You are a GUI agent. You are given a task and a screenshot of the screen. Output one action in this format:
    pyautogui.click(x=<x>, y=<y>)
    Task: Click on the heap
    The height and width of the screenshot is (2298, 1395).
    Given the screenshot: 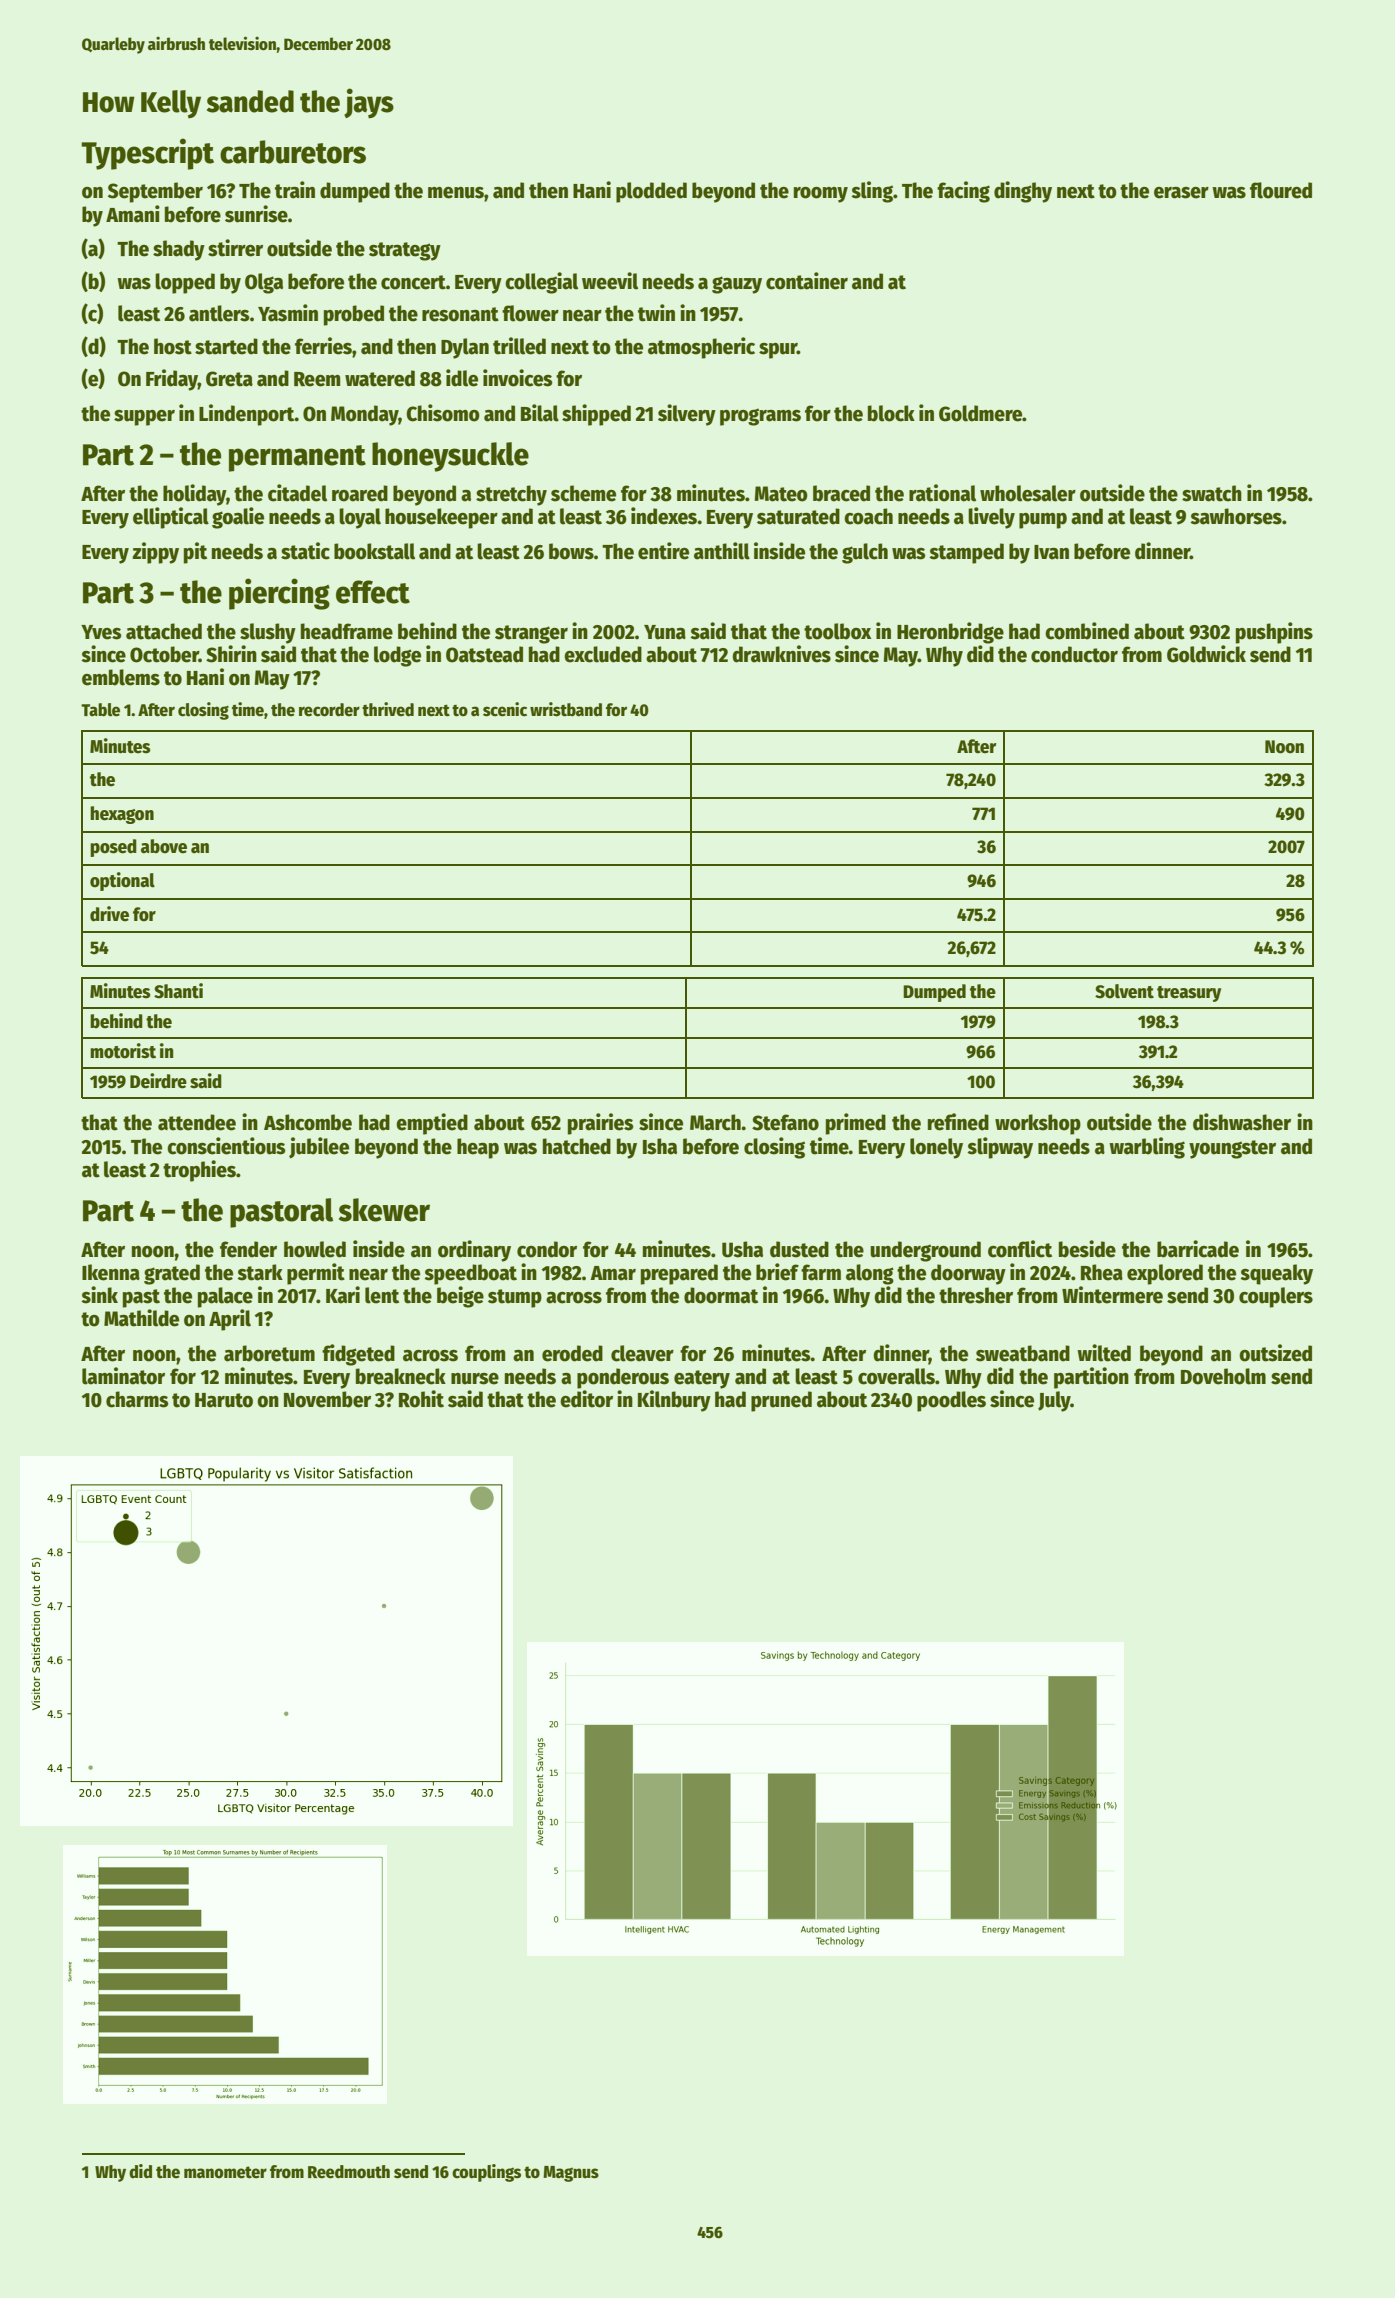 What is the action you would take?
    pyautogui.click(x=478, y=1148)
